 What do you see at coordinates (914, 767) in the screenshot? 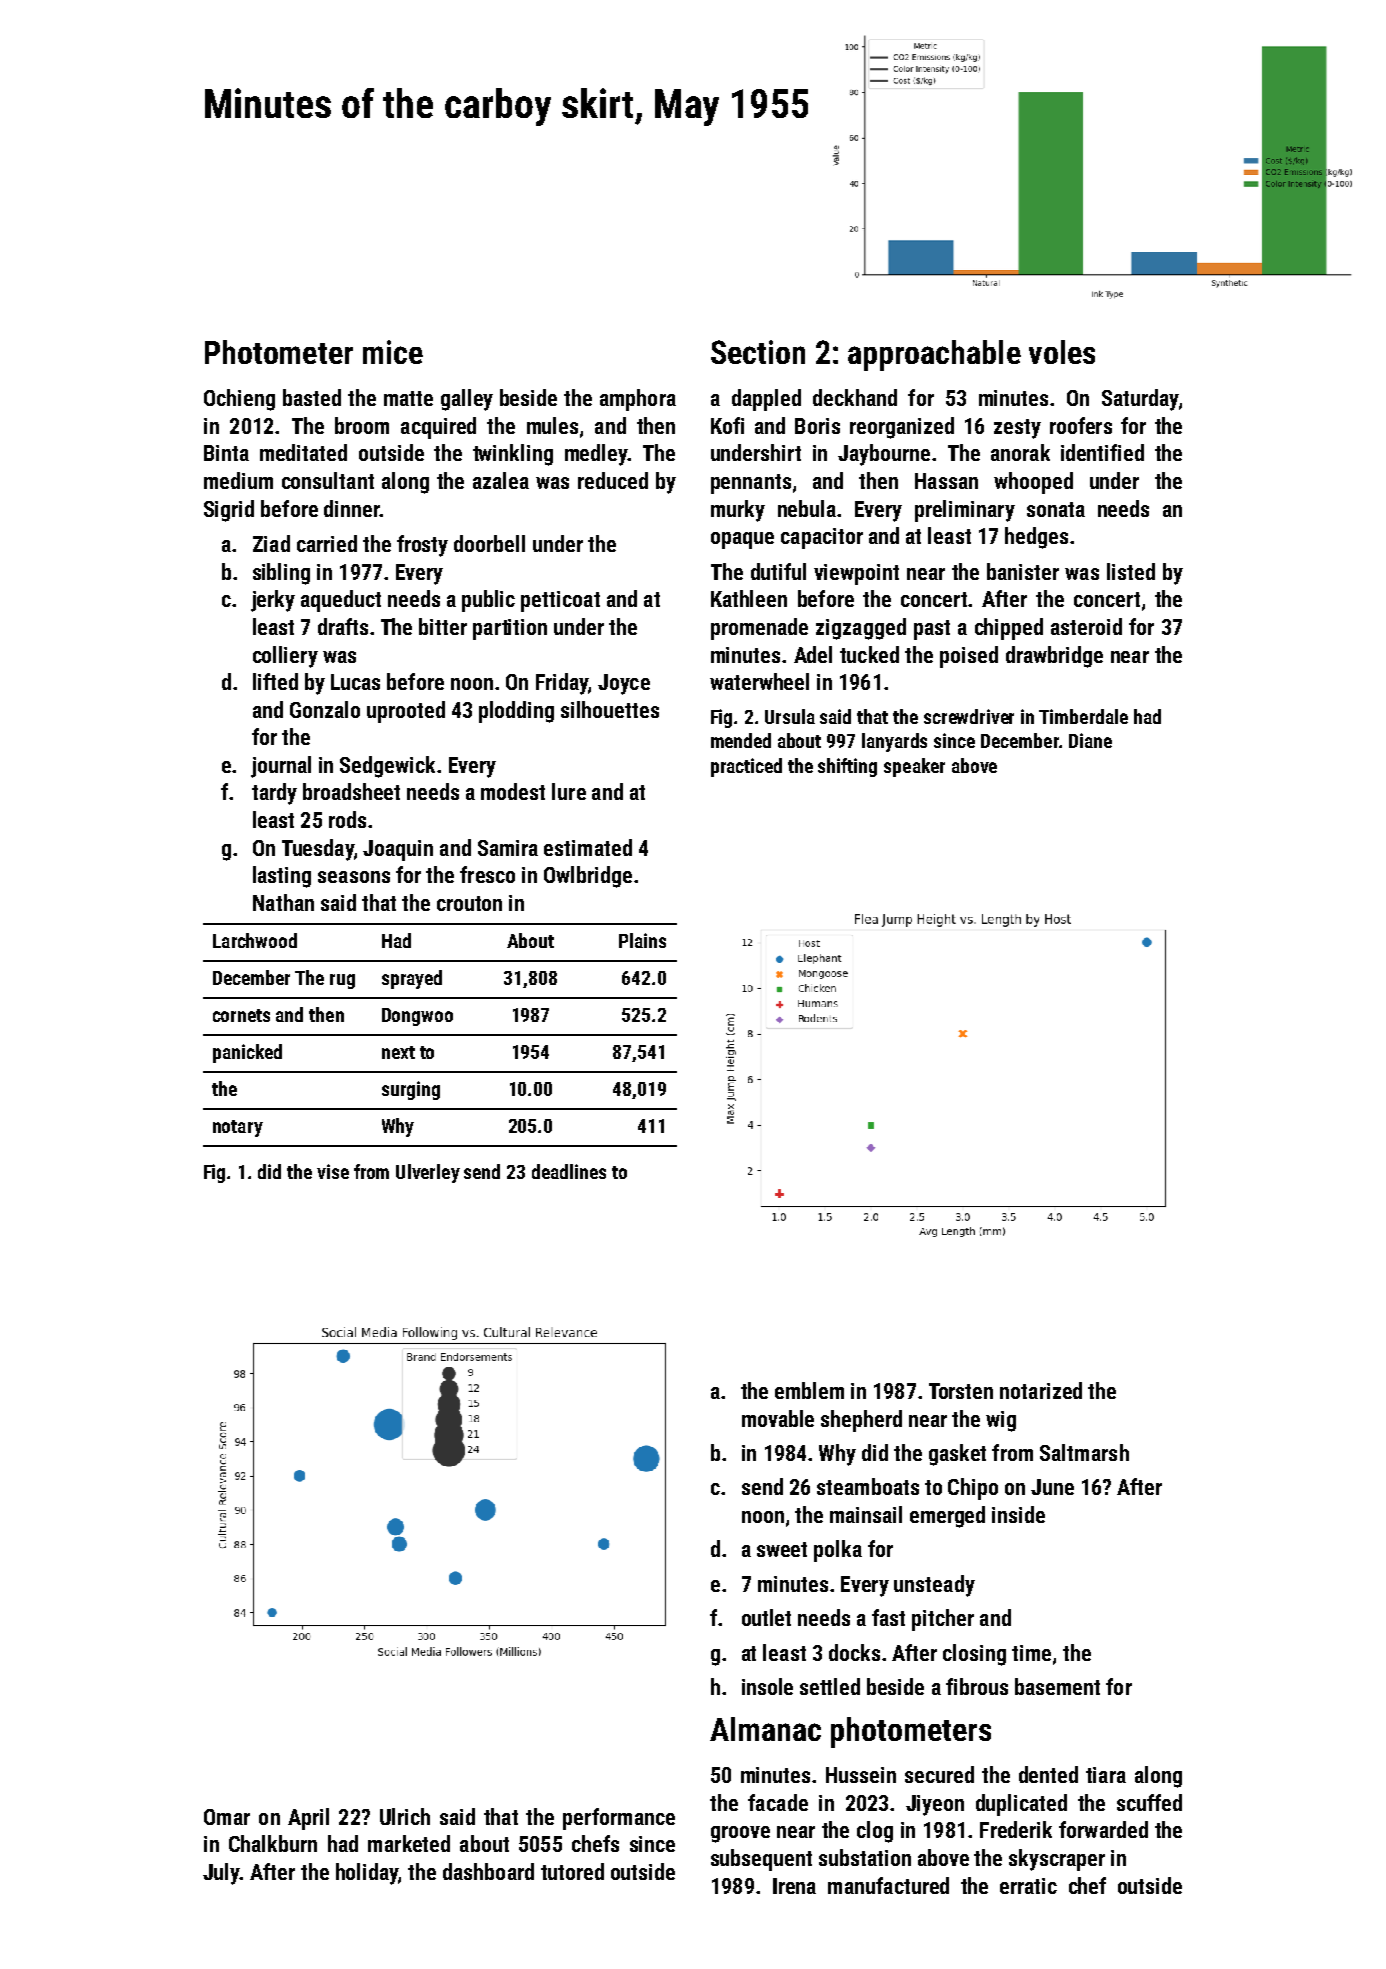
I see `speaker` at bounding box center [914, 767].
